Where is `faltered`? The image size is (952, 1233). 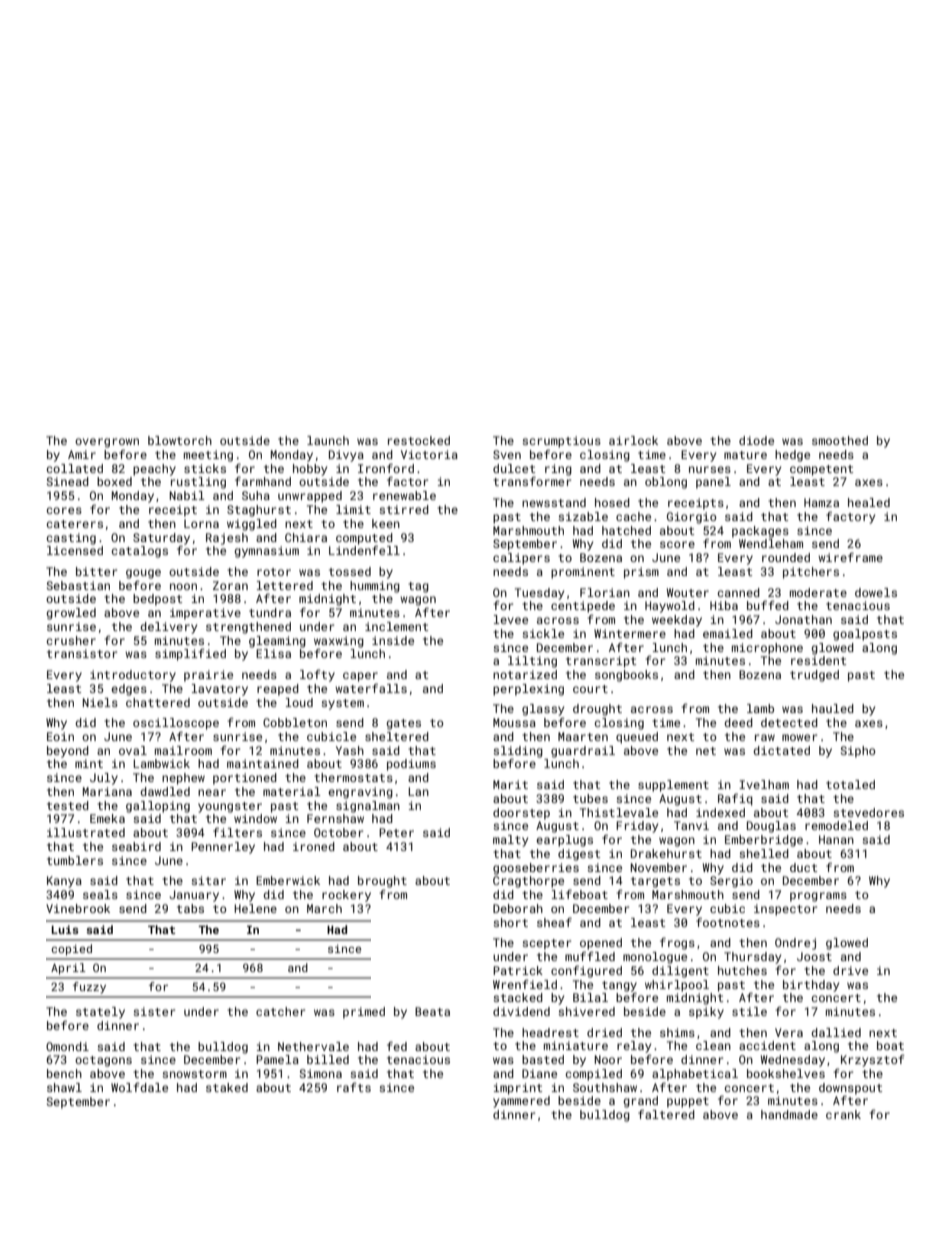 faltered is located at coordinates (666, 1114).
